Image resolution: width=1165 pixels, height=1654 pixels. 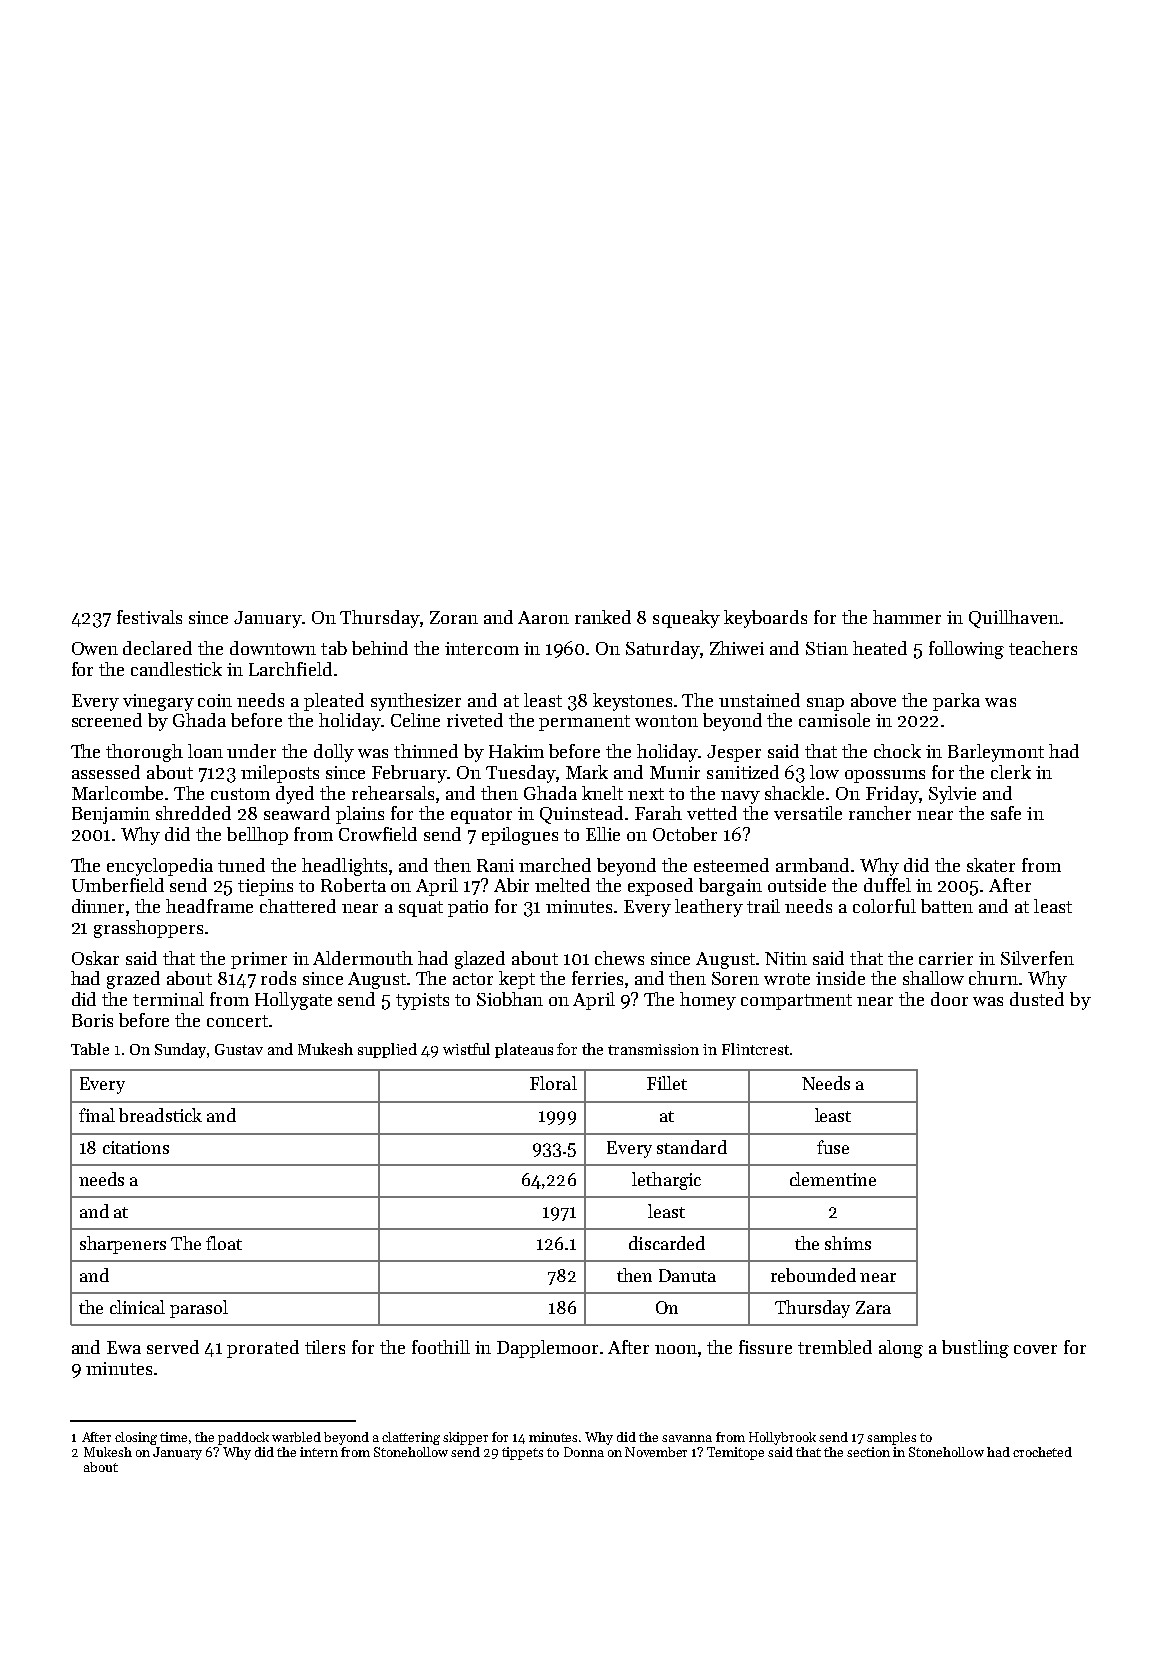 I want to click on Soren, so click(x=735, y=978).
